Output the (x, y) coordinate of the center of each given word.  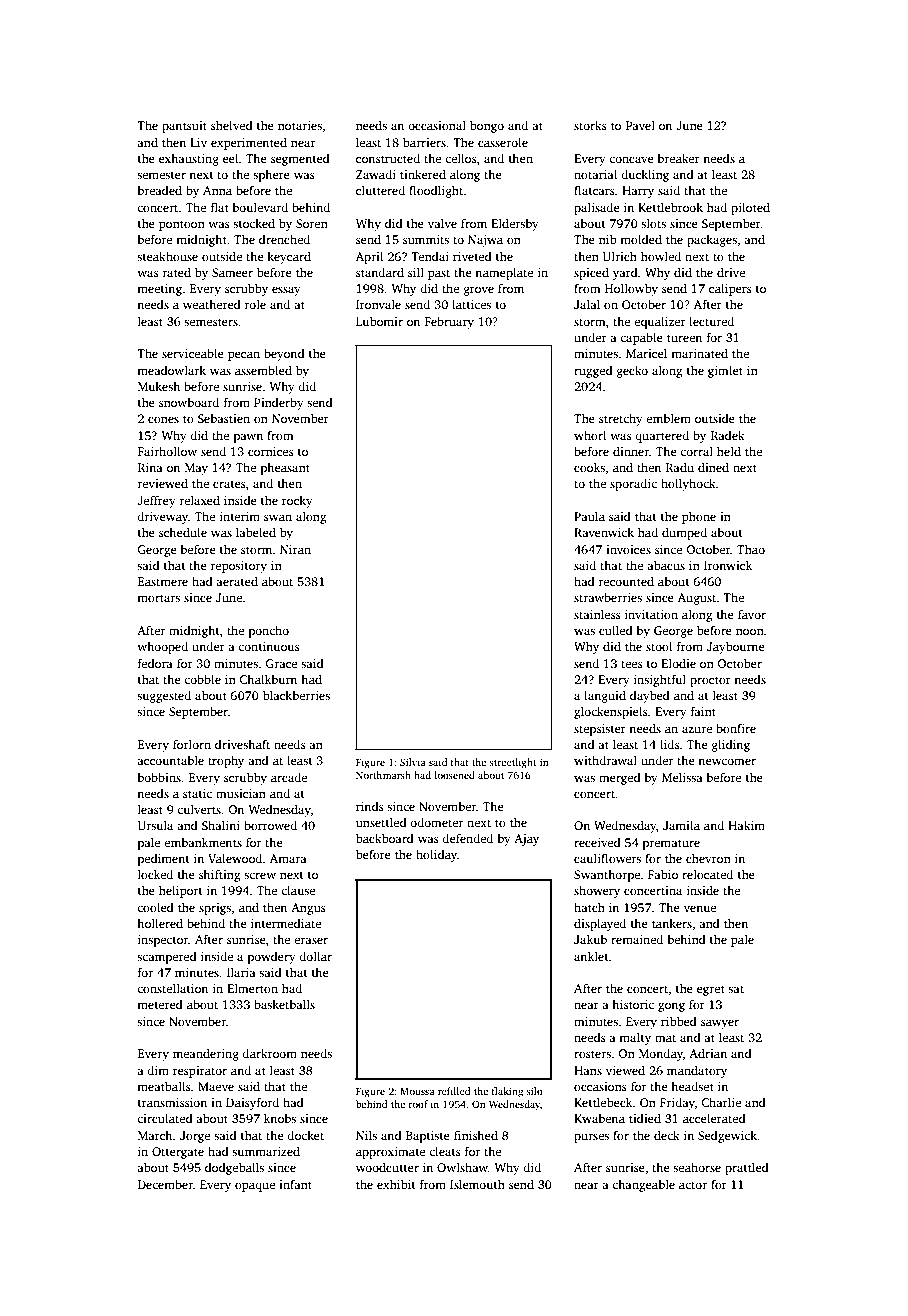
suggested (164, 696)
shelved (232, 125)
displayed (600, 924)
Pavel (640, 125)
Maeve (216, 1086)
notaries (300, 125)
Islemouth (477, 1184)
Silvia (413, 762)
